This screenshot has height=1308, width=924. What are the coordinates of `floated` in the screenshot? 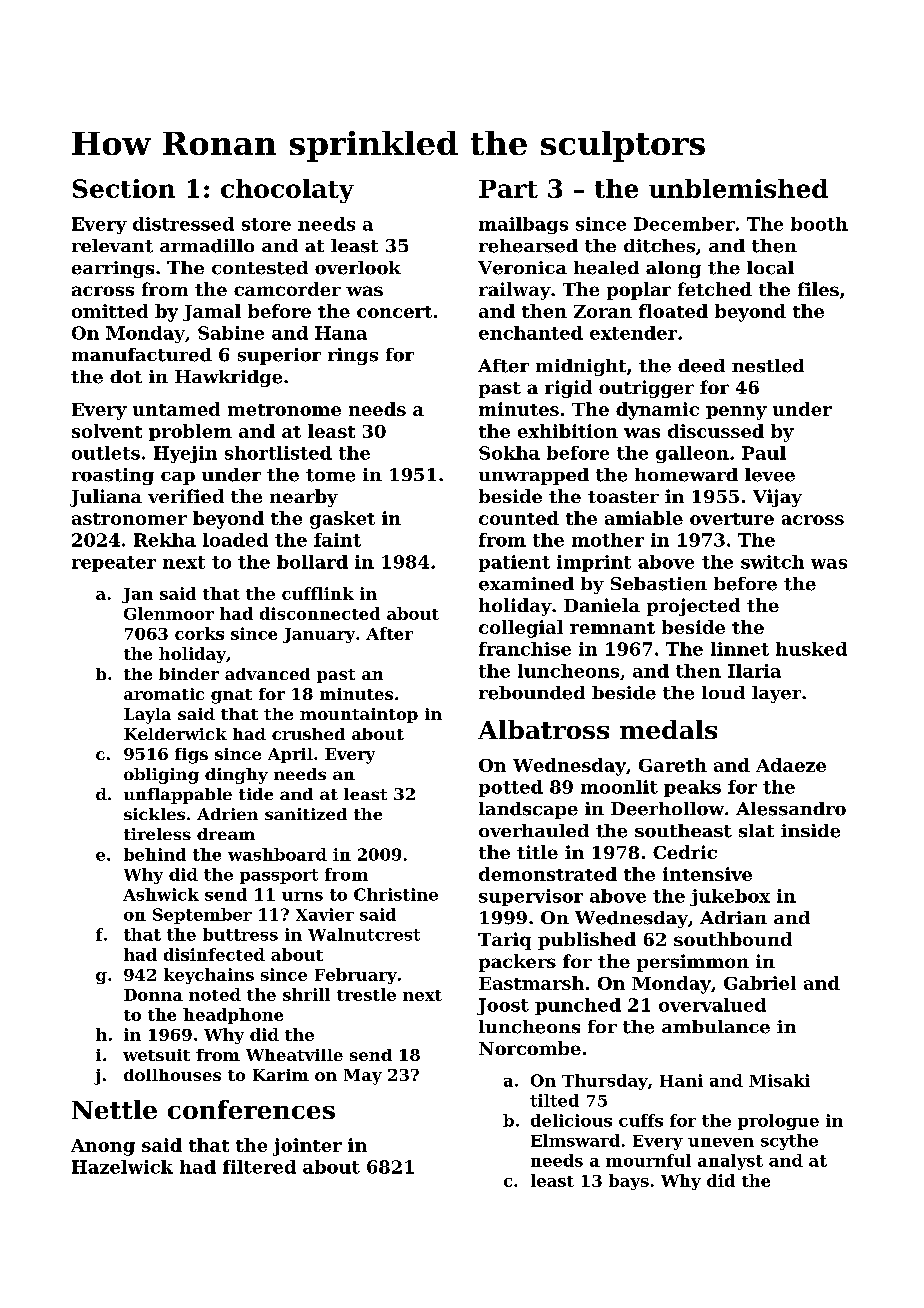 It's located at (673, 311).
